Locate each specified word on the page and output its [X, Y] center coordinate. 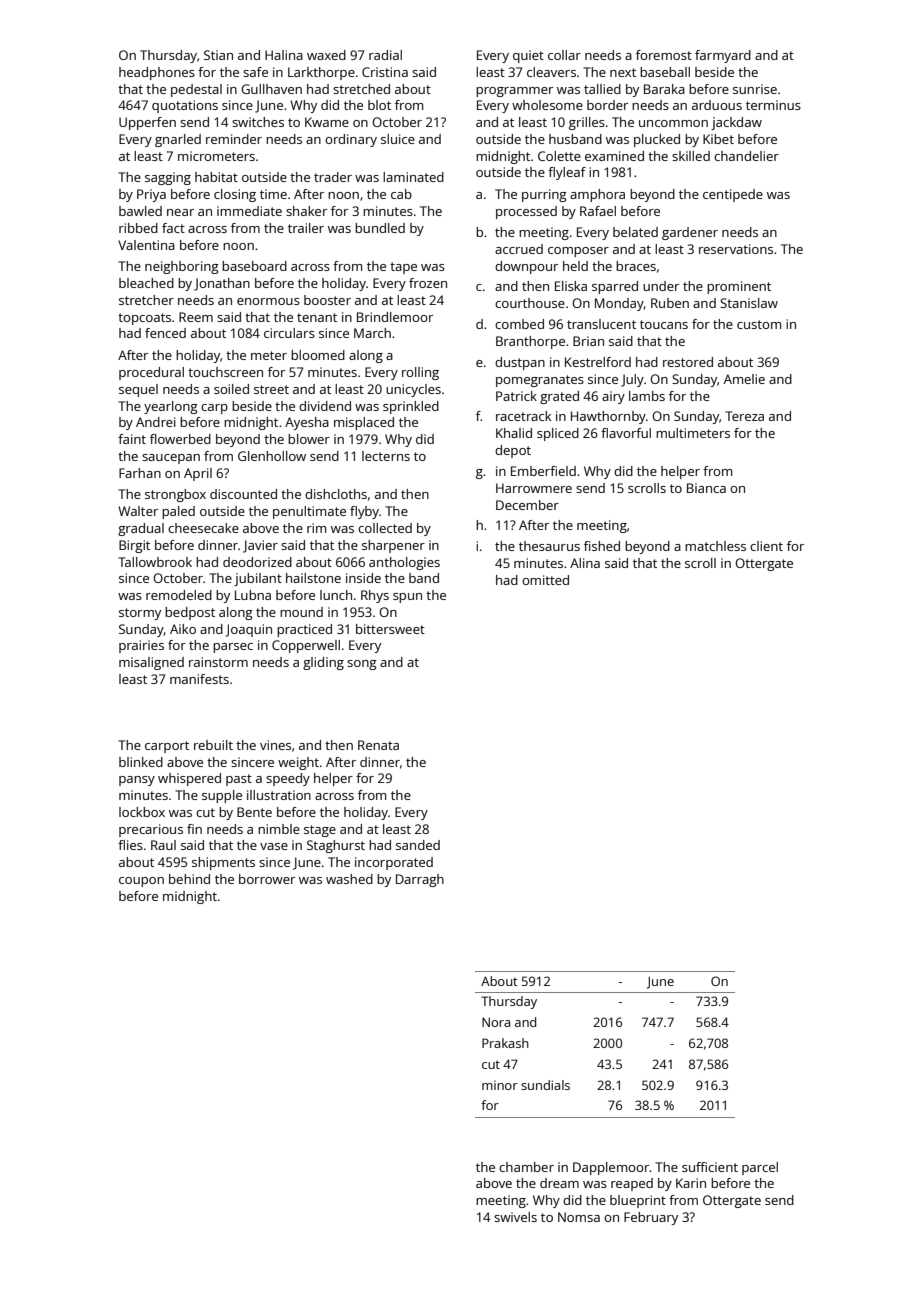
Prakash [505, 1043]
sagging [168, 178]
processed [526, 212]
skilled [691, 156]
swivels [515, 1217]
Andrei [156, 422]
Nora [496, 1022]
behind [189, 879]
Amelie [744, 379]
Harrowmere [534, 488]
